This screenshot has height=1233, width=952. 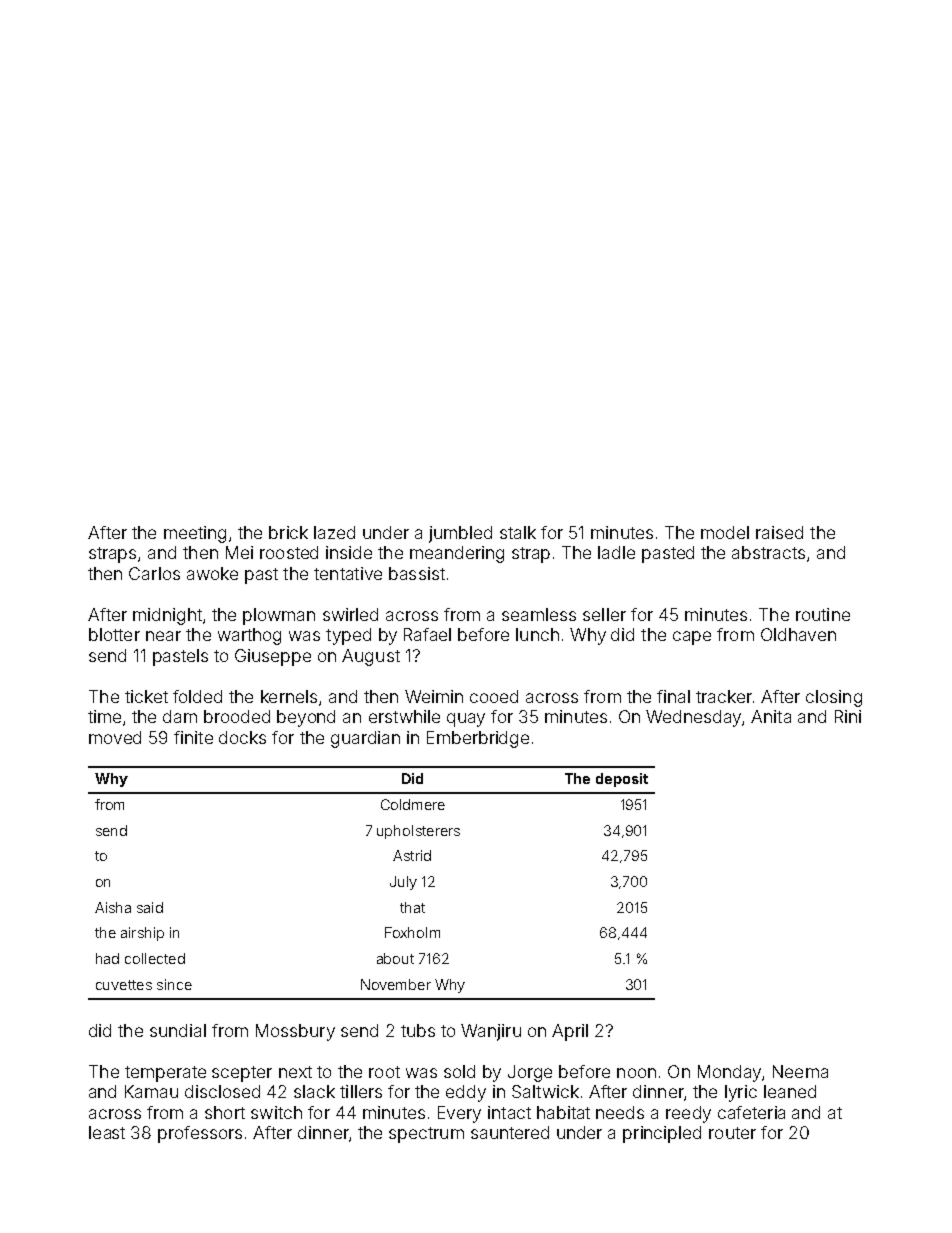 What do you see at coordinates (725, 532) in the screenshot?
I see `model` at bounding box center [725, 532].
